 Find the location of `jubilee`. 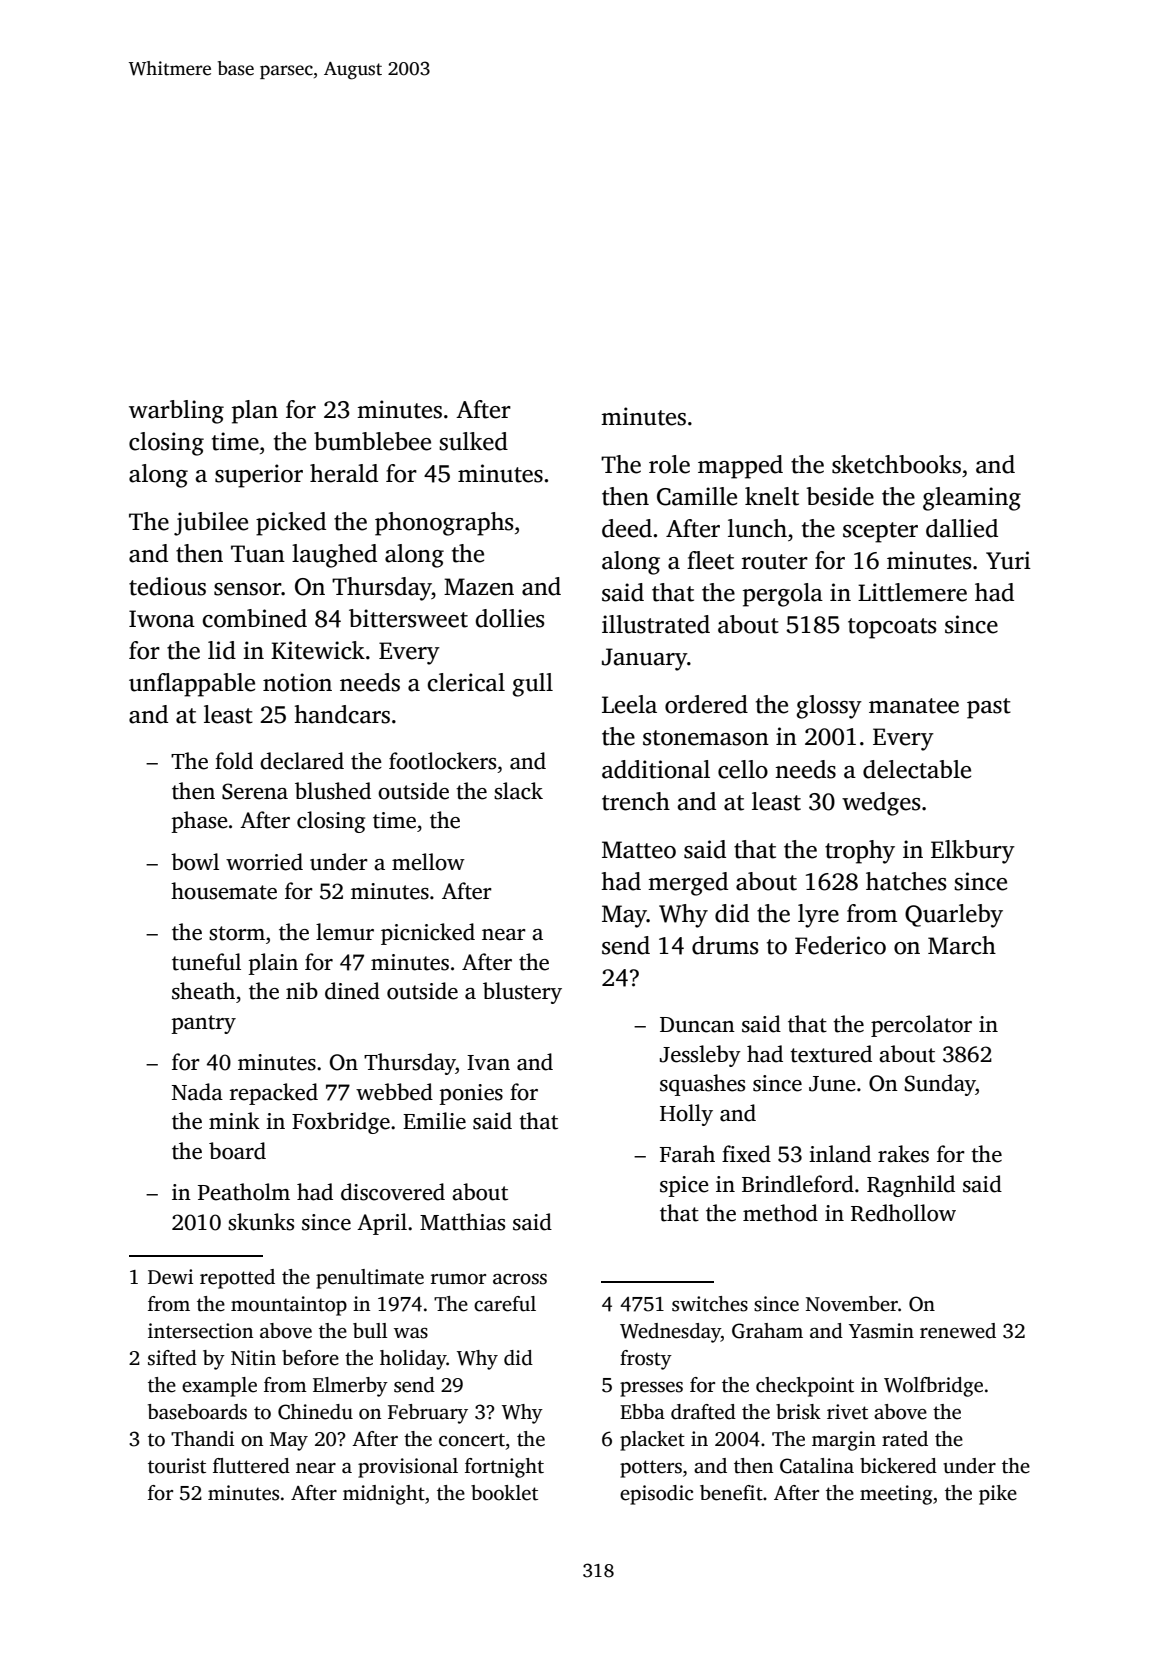

jubilee is located at coordinates (211, 524).
